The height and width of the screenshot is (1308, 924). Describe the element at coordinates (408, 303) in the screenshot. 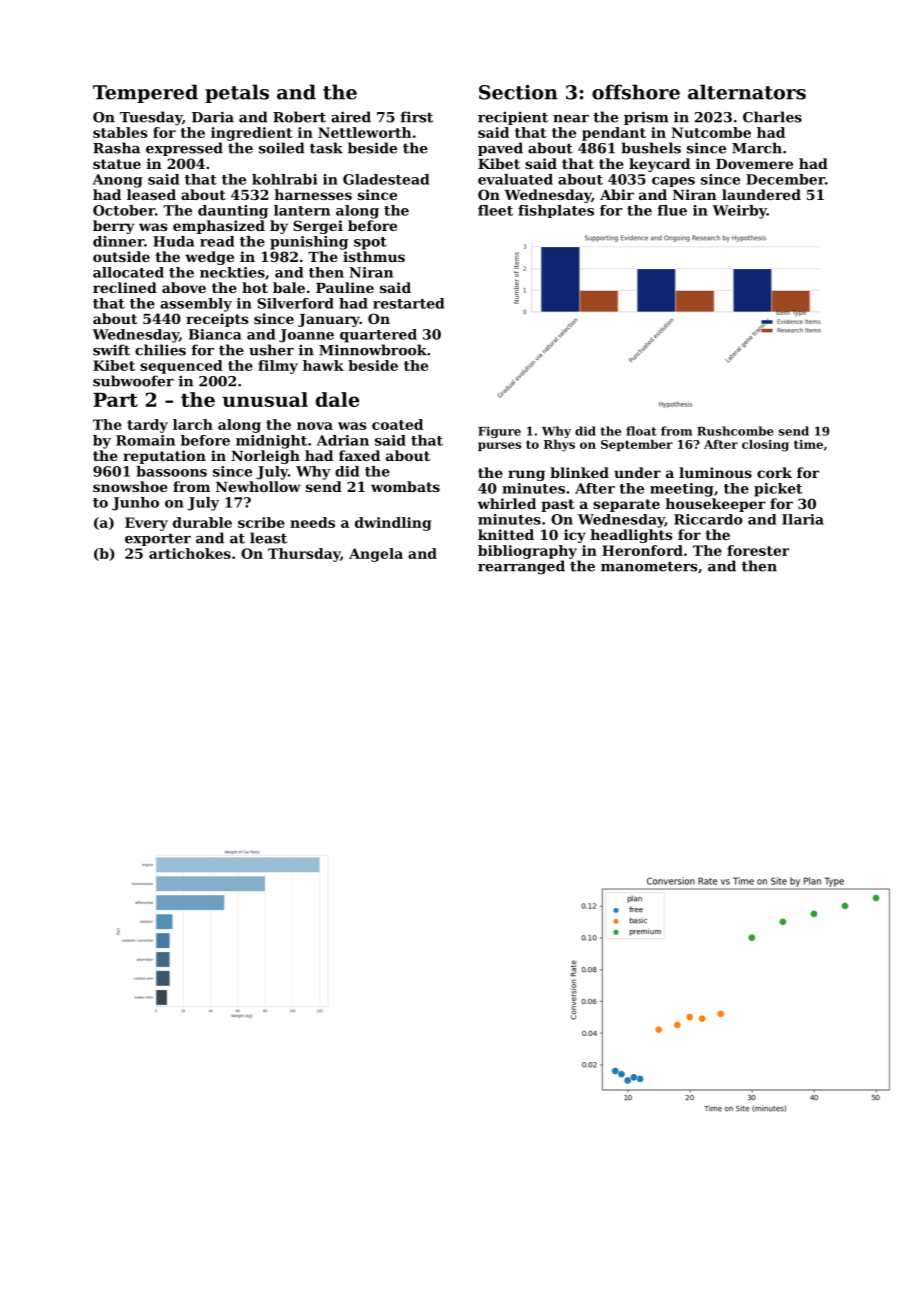

I see `restarted` at that location.
